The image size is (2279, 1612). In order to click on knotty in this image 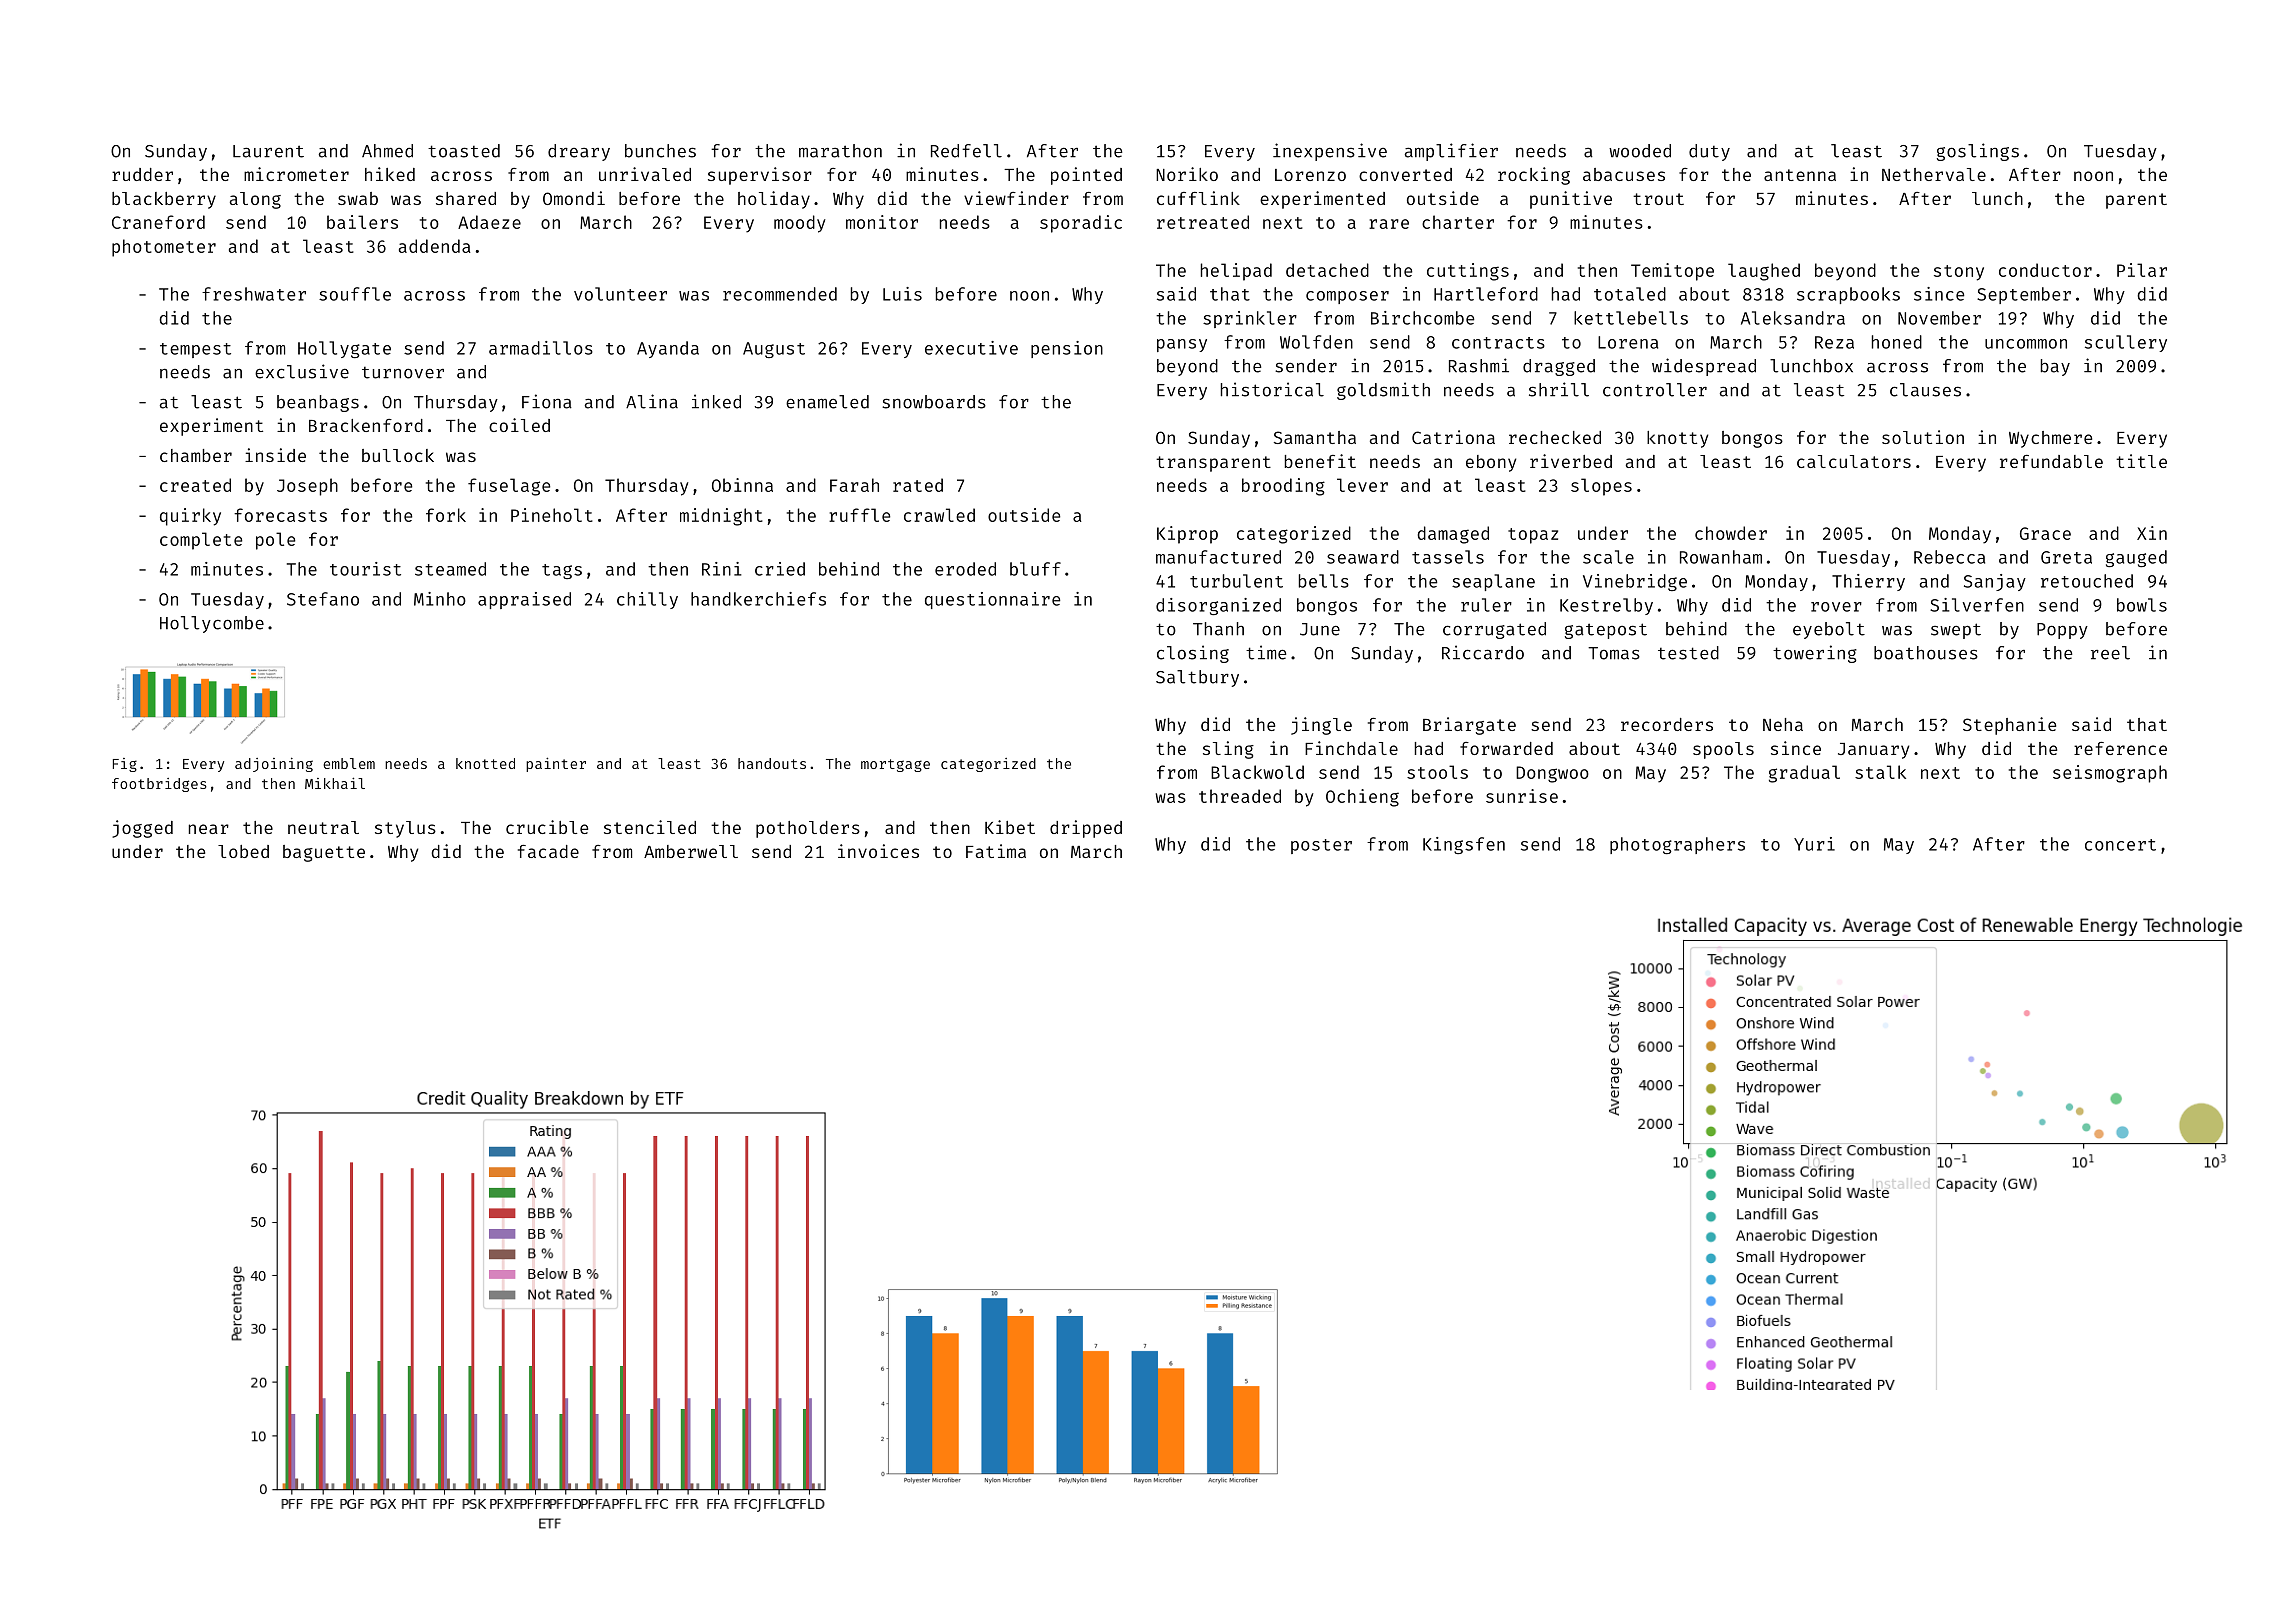, I will do `click(1677, 439)`.
